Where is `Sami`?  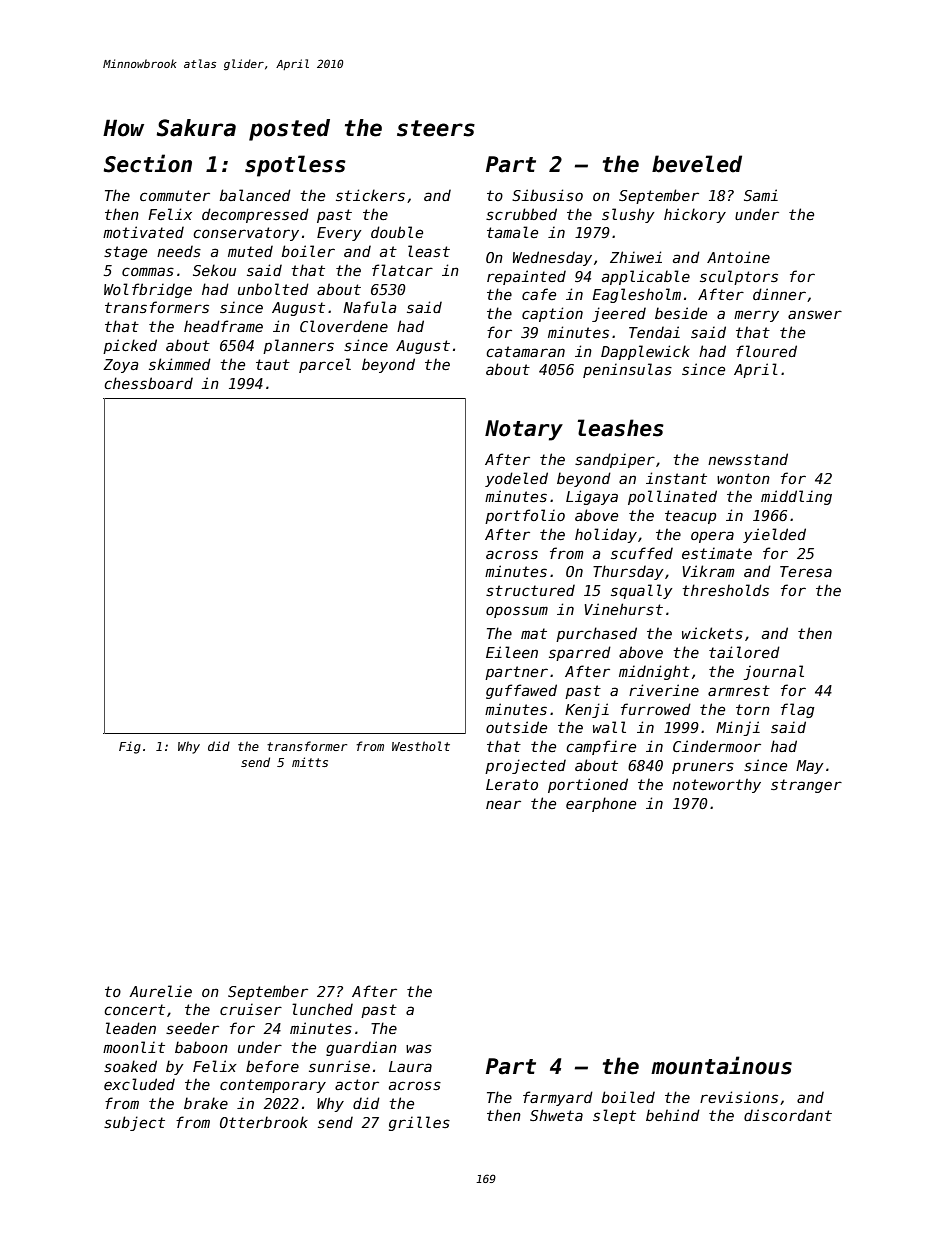 Sami is located at coordinates (761, 195).
